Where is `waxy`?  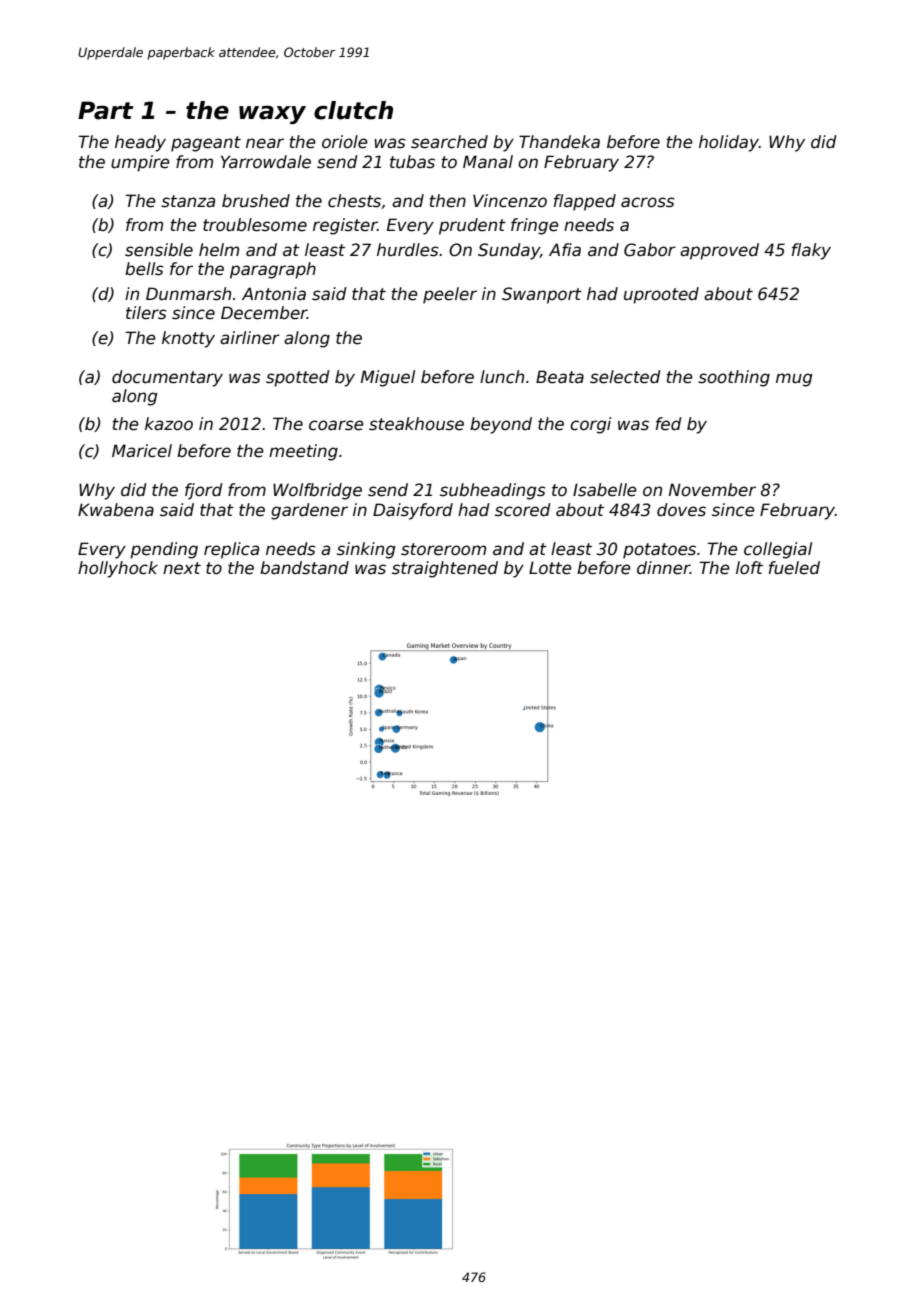
waxy is located at coordinates (272, 114).
